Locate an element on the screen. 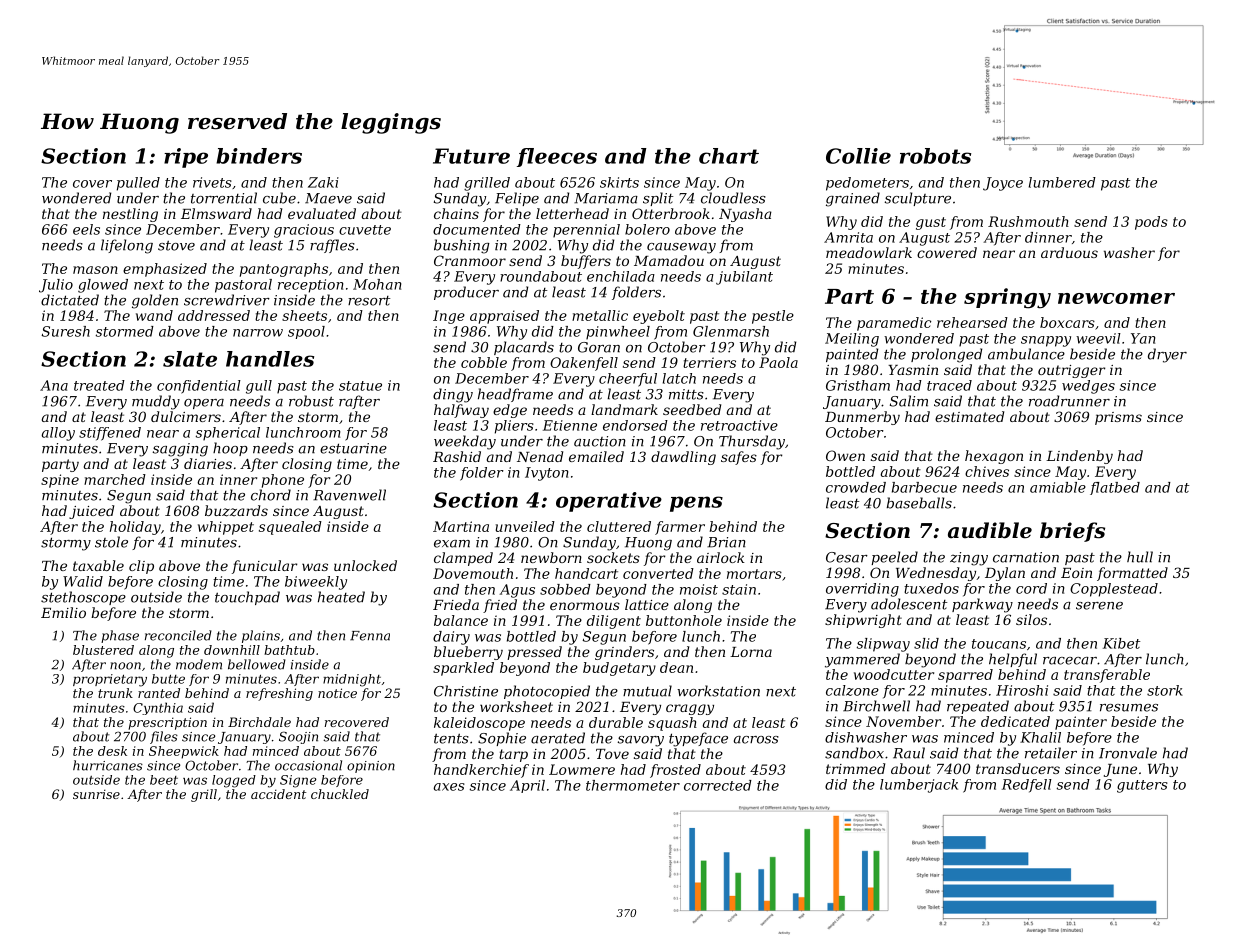 This screenshot has height=952, width=1233. springy is located at coordinates (1007, 298).
